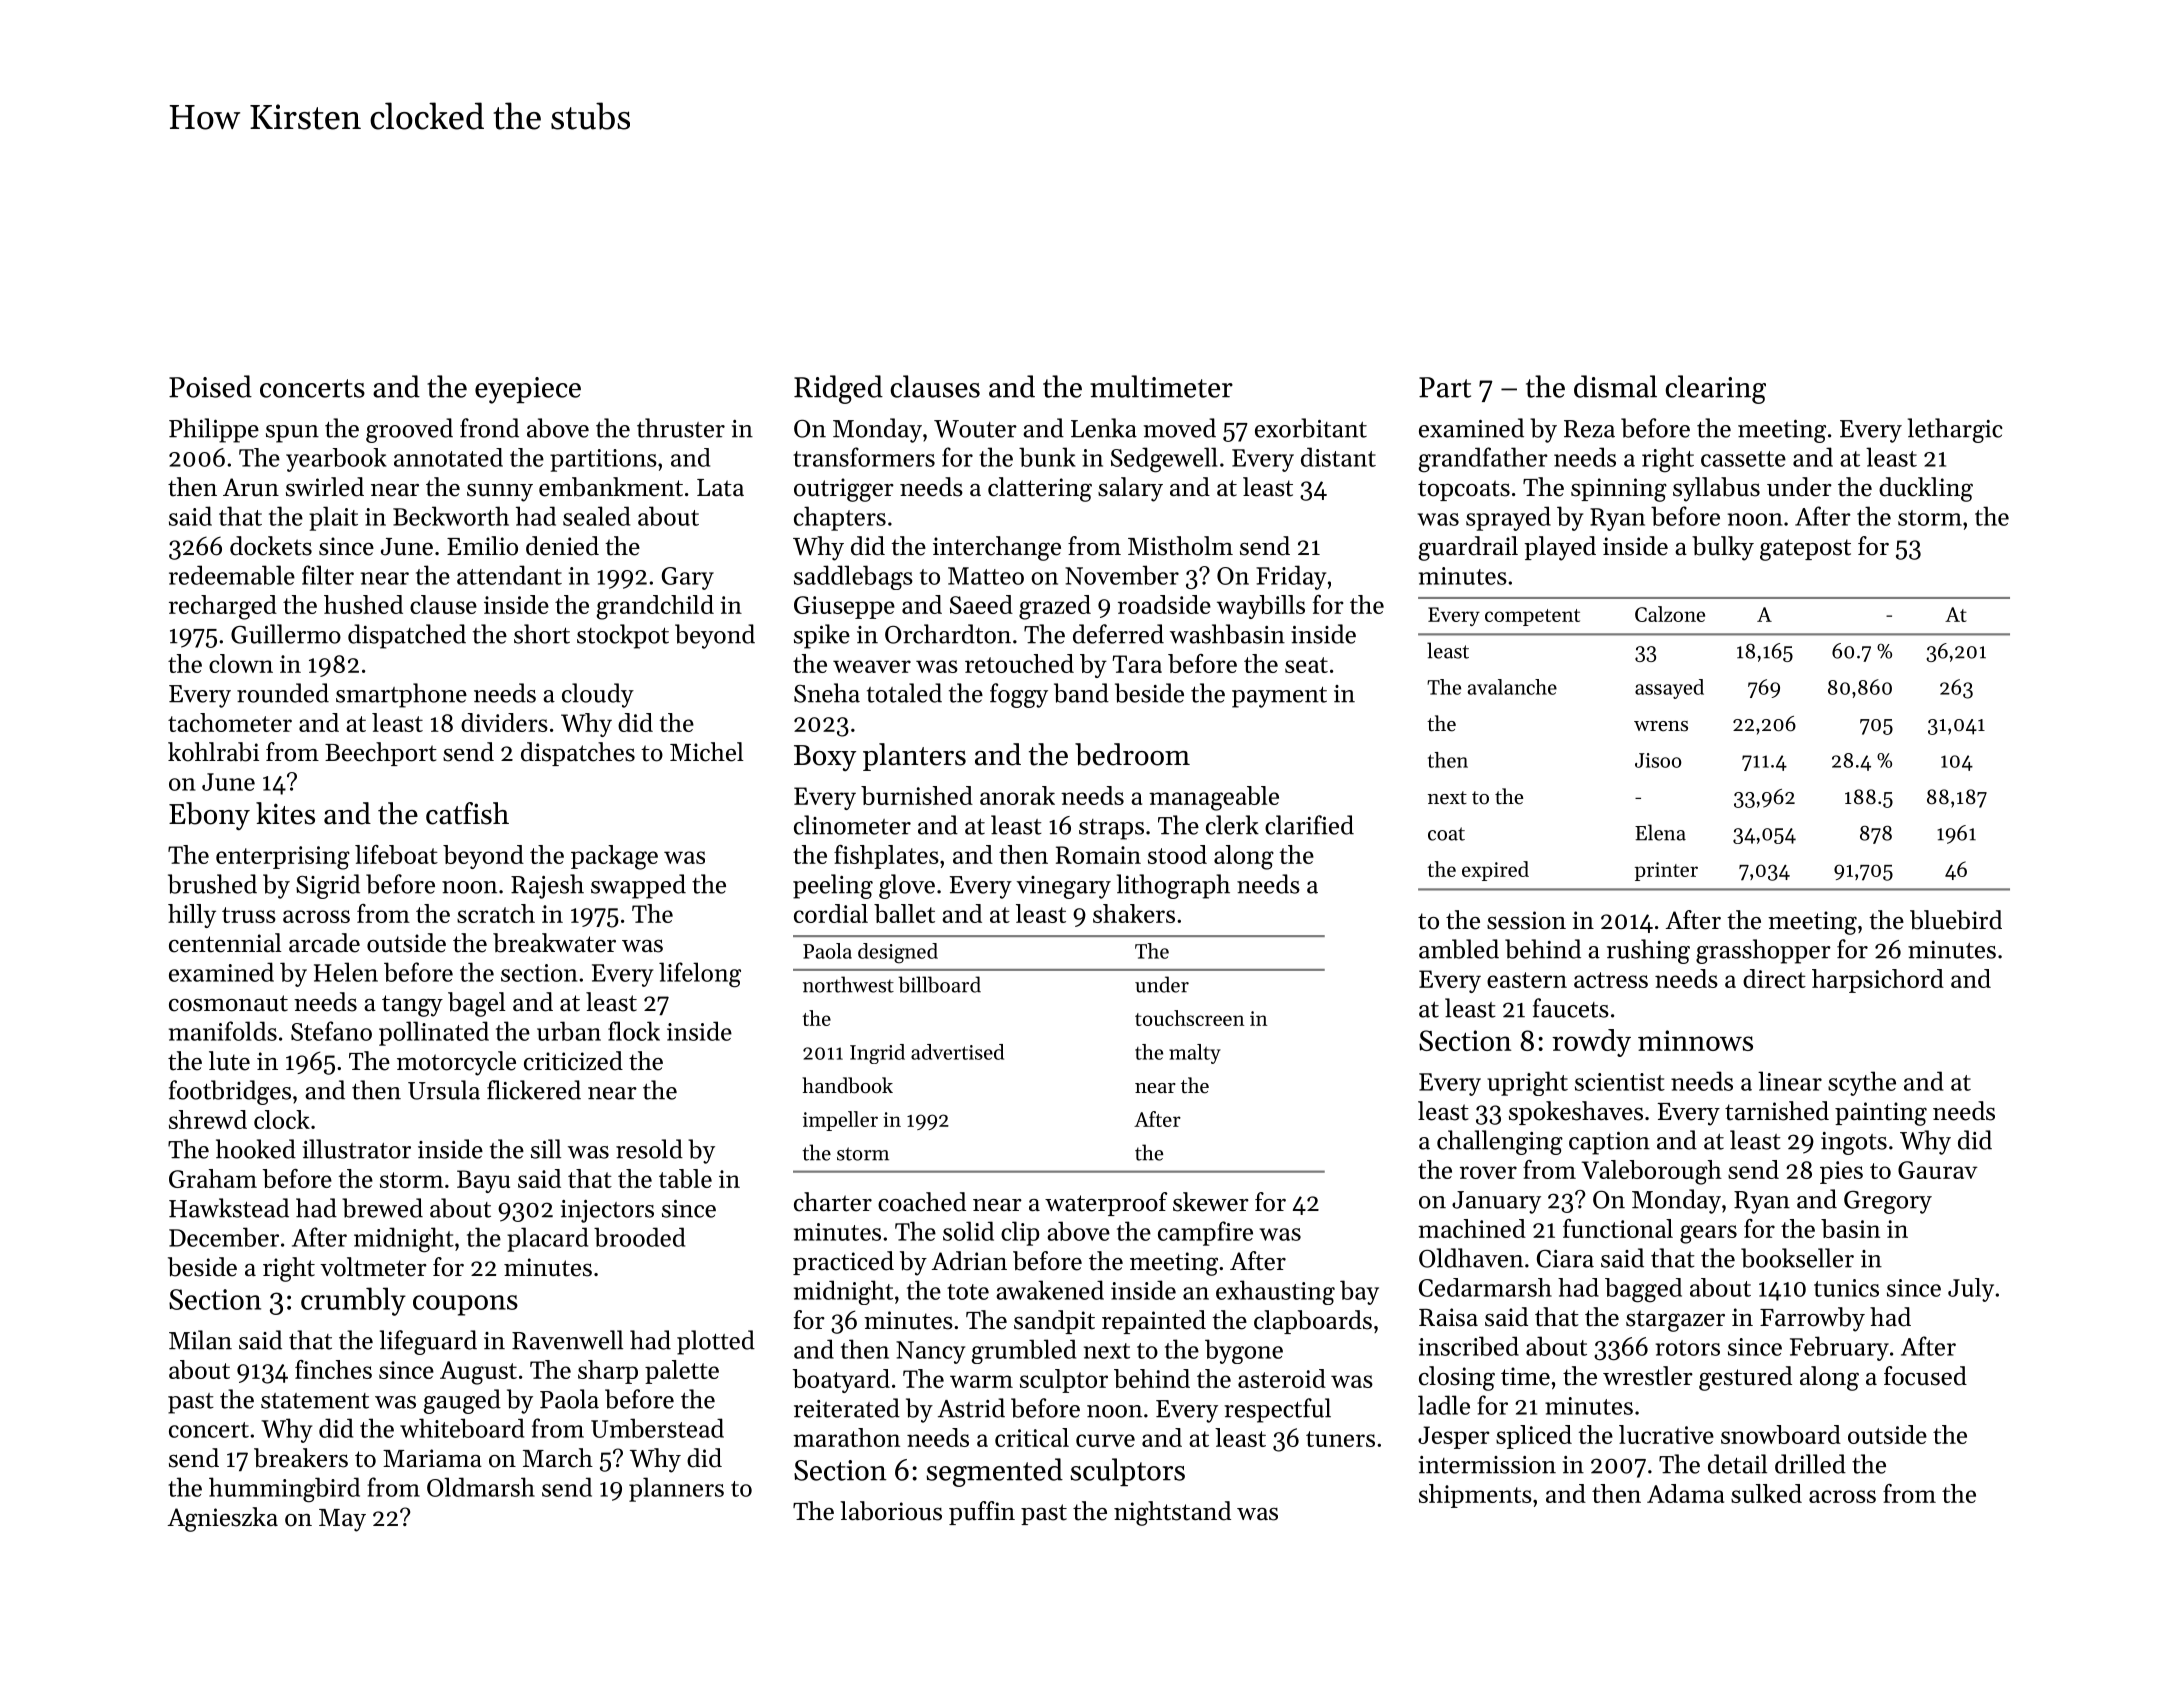 This screenshot has height=1683, width=2178. Describe the element at coordinates (676, 1489) in the screenshot. I see `planners` at that location.
